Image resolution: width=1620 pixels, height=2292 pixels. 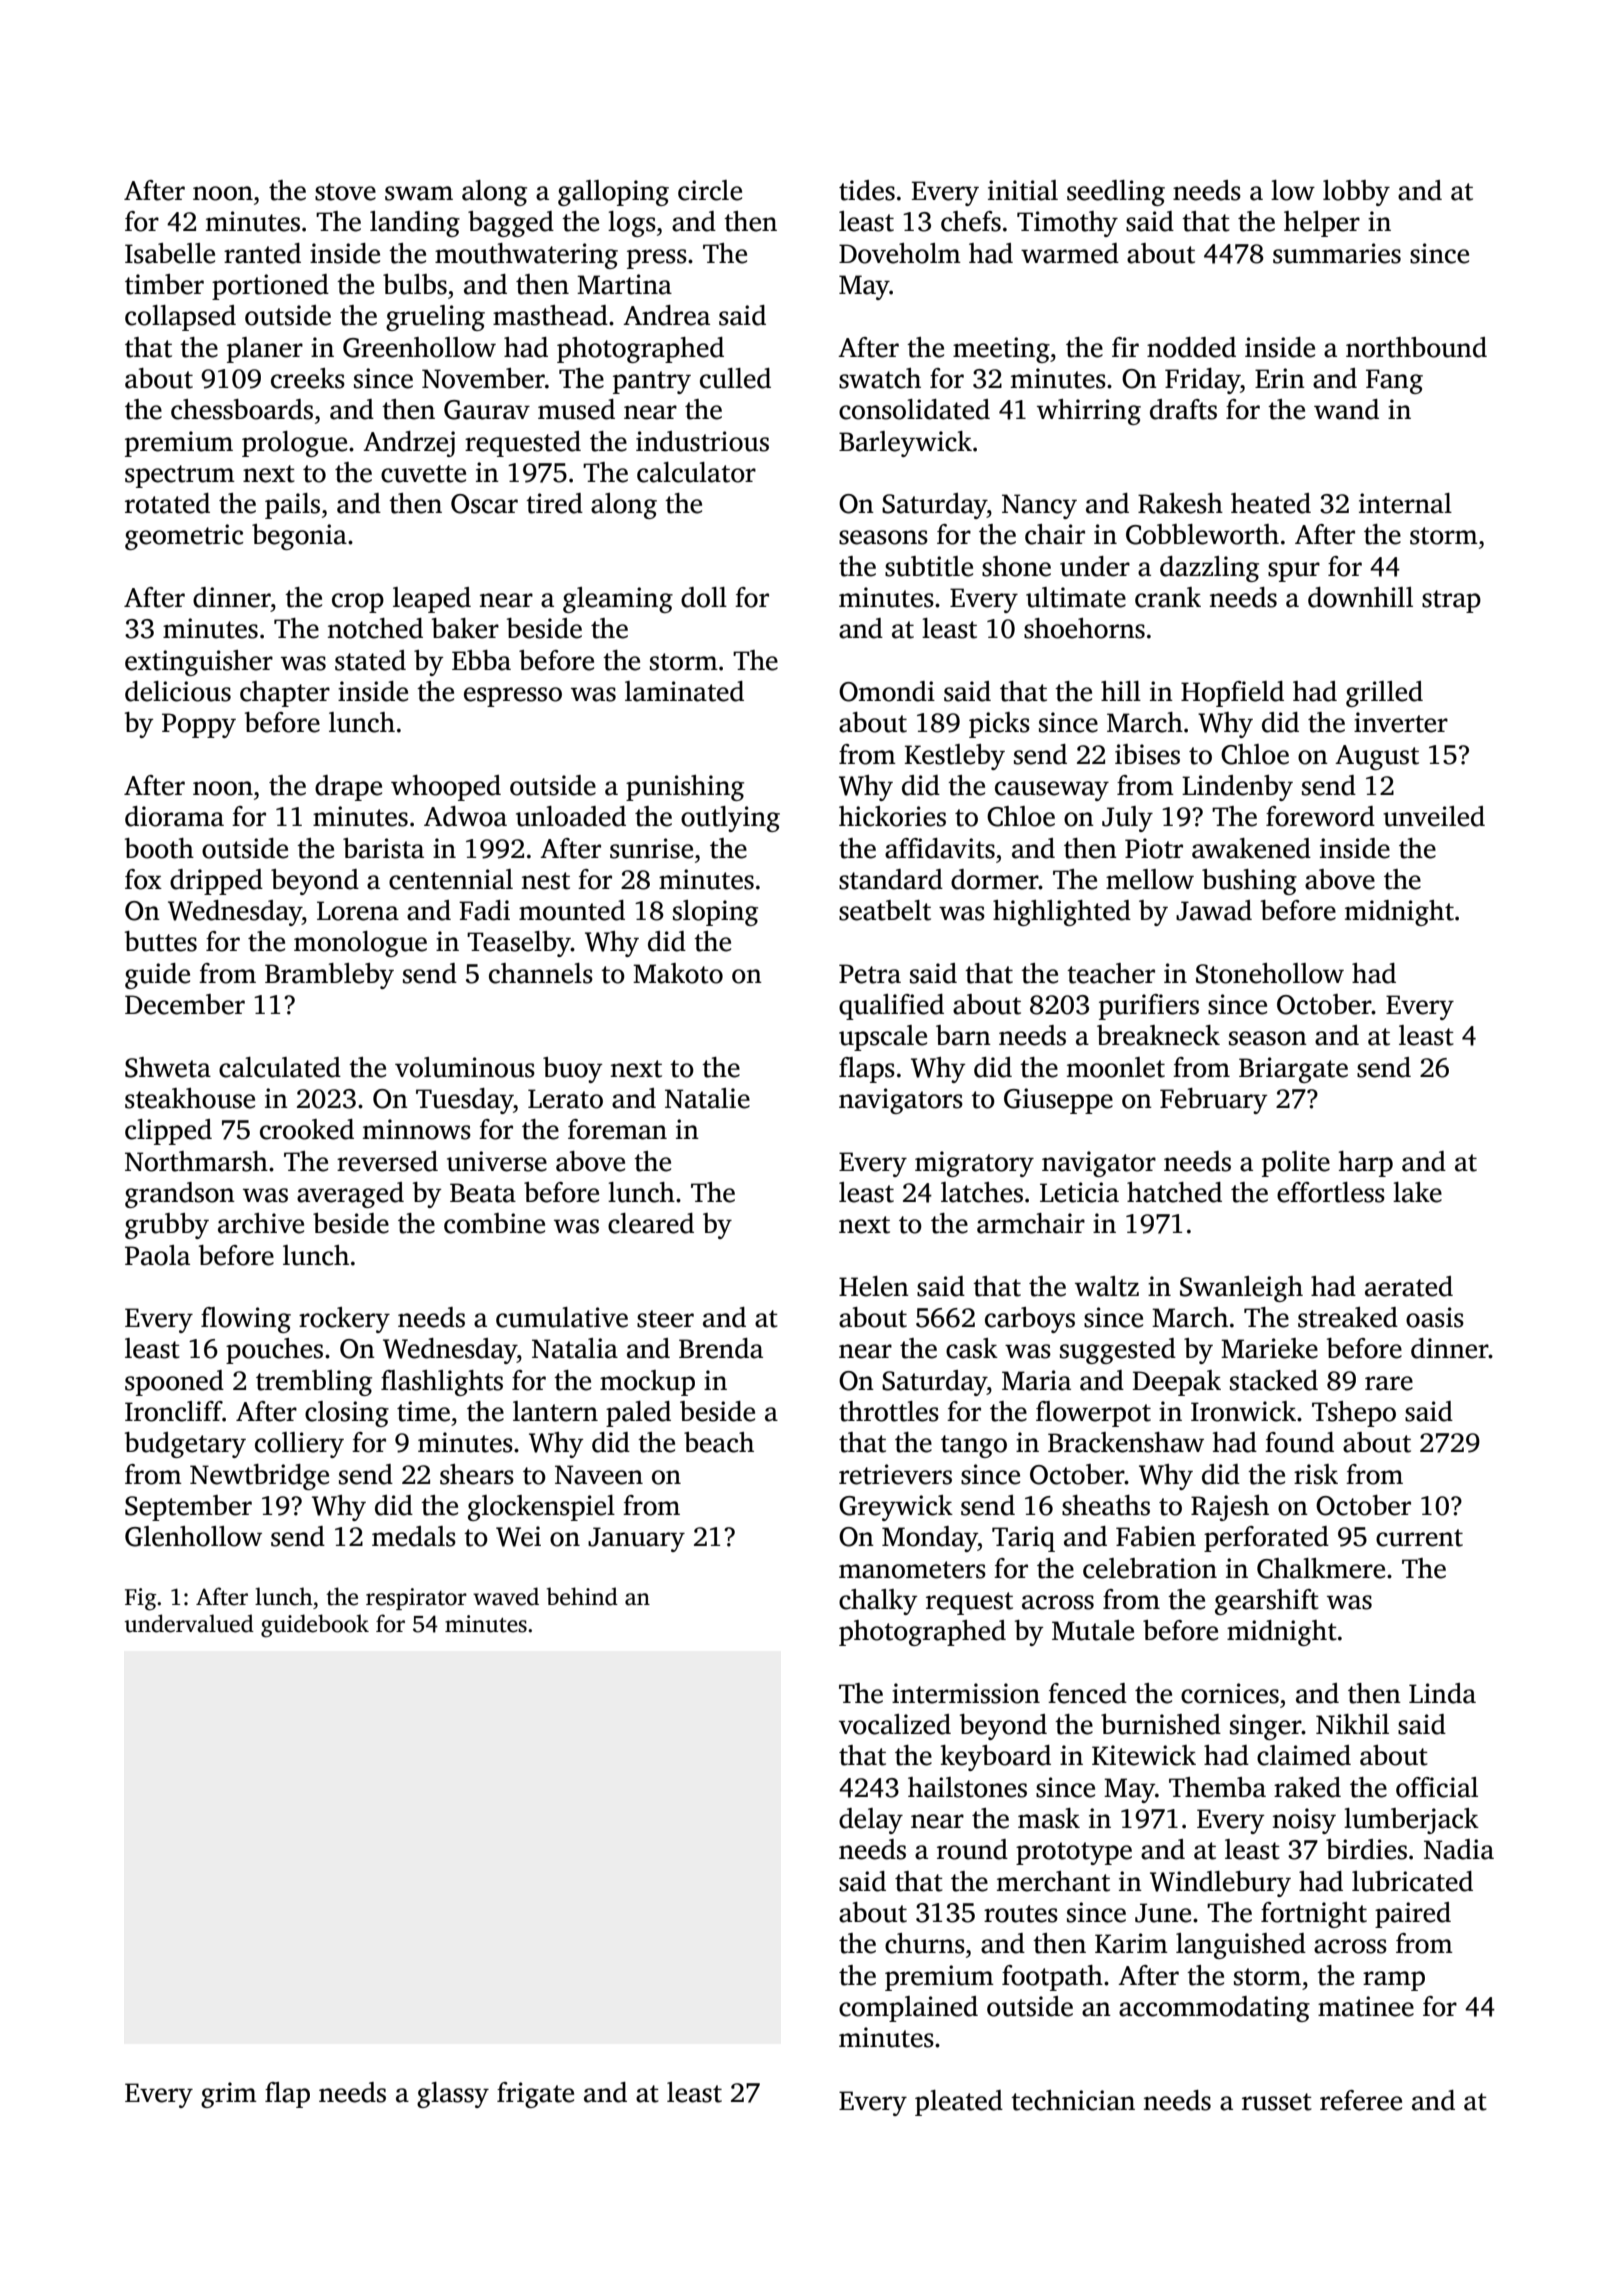 I want to click on breakneck, so click(x=1158, y=1035).
